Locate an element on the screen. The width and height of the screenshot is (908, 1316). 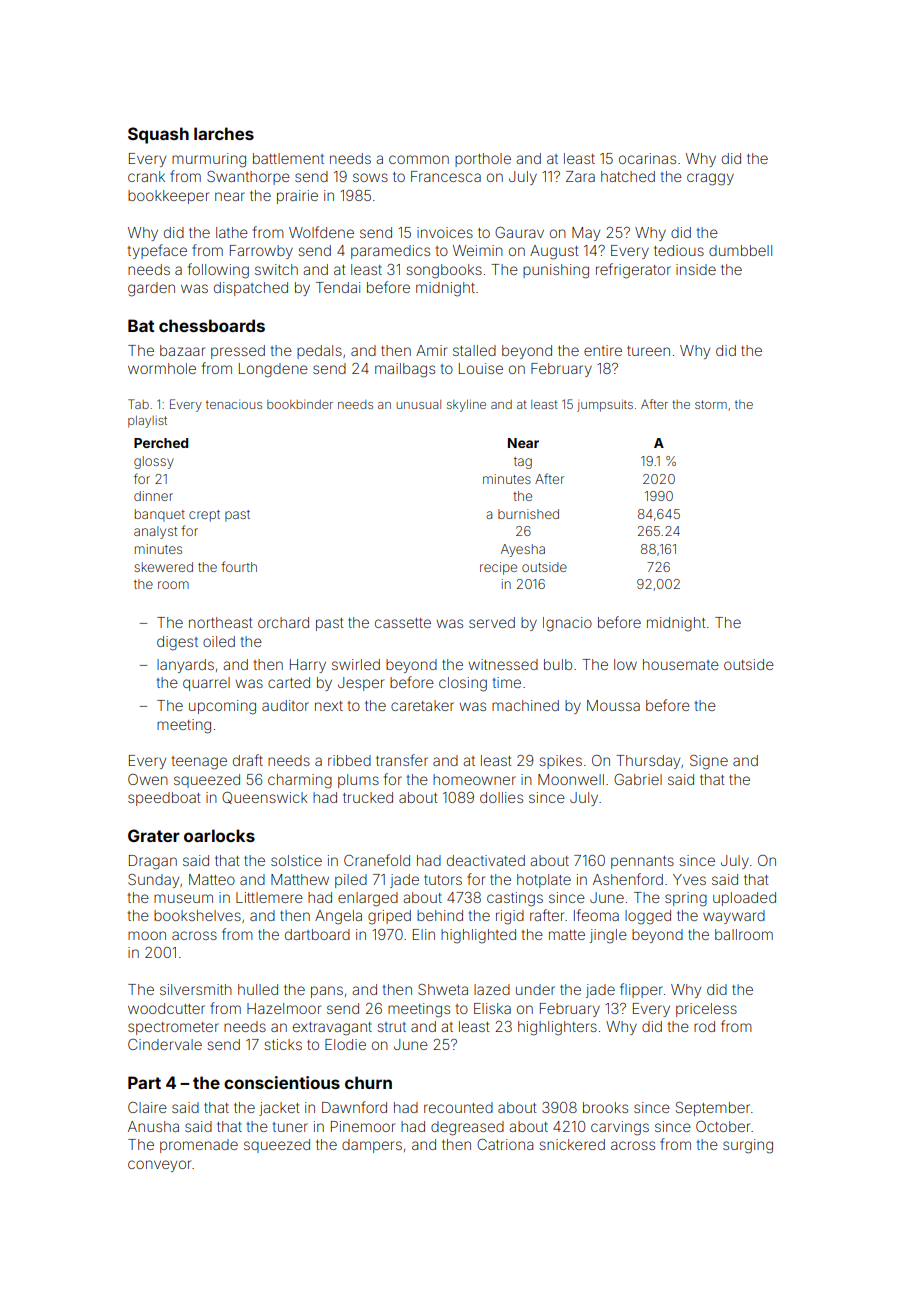
served is located at coordinates (492, 622).
